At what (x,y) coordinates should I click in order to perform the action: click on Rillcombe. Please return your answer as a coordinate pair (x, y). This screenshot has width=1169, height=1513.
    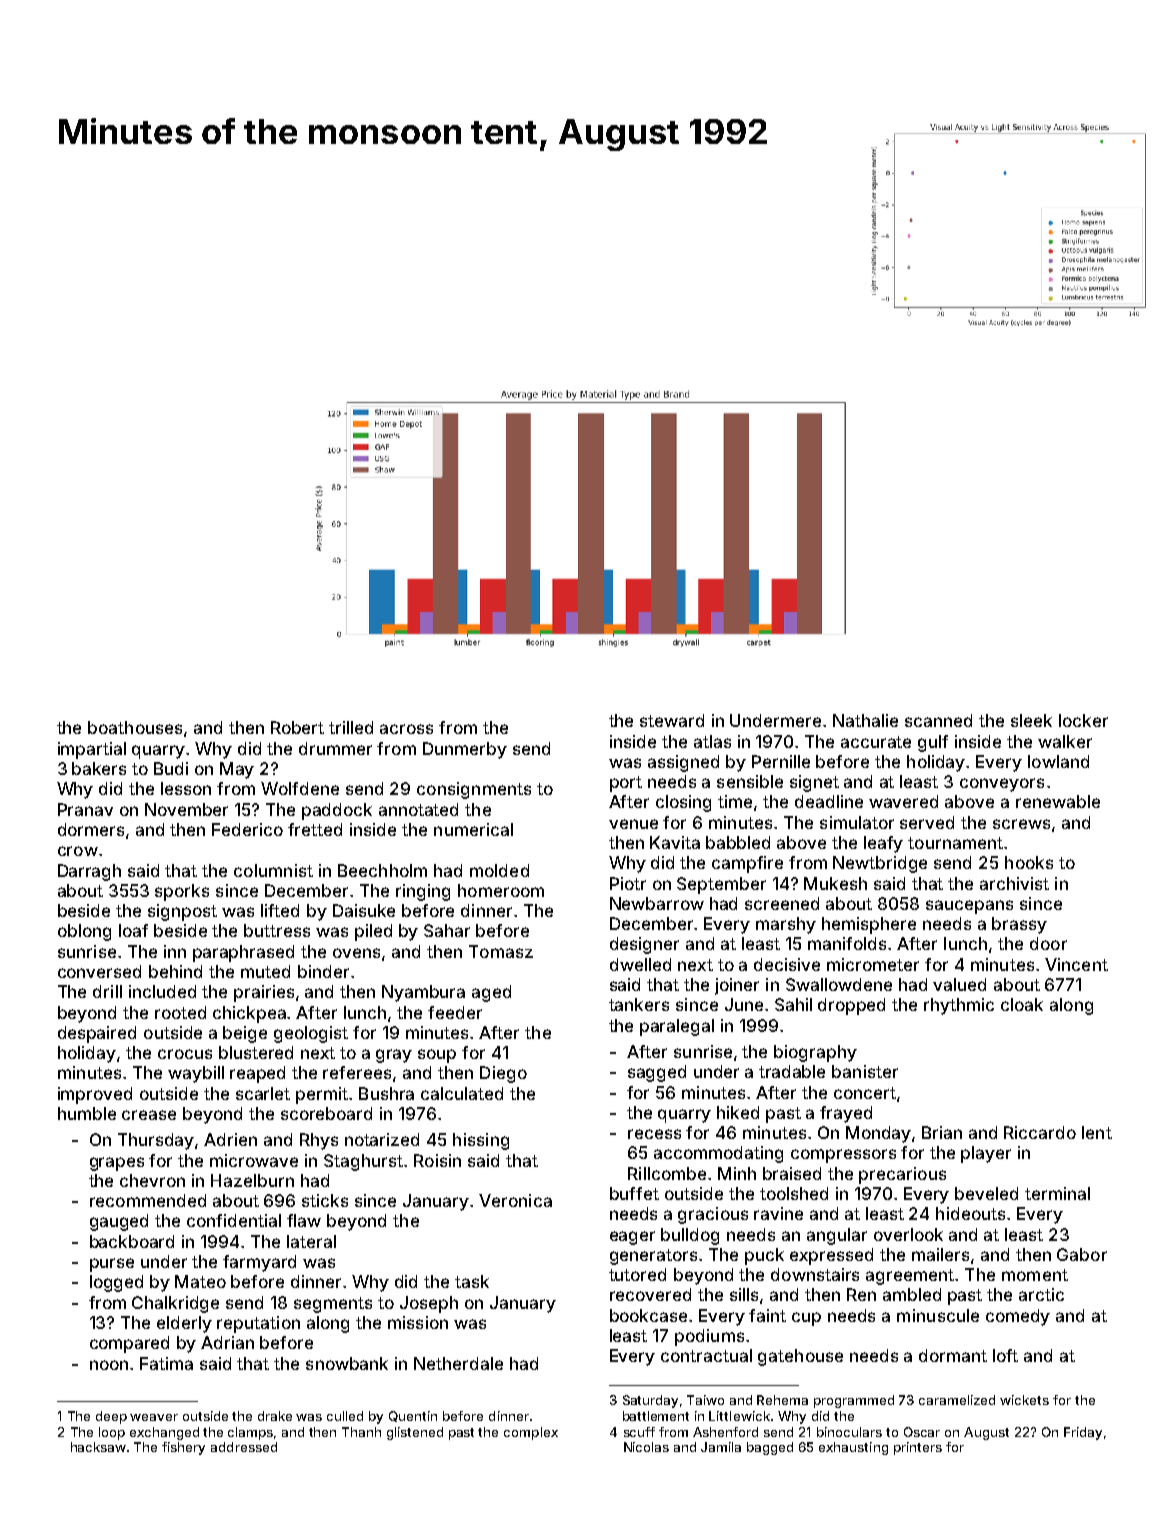
    Looking at the image, I should click on (667, 1173).
